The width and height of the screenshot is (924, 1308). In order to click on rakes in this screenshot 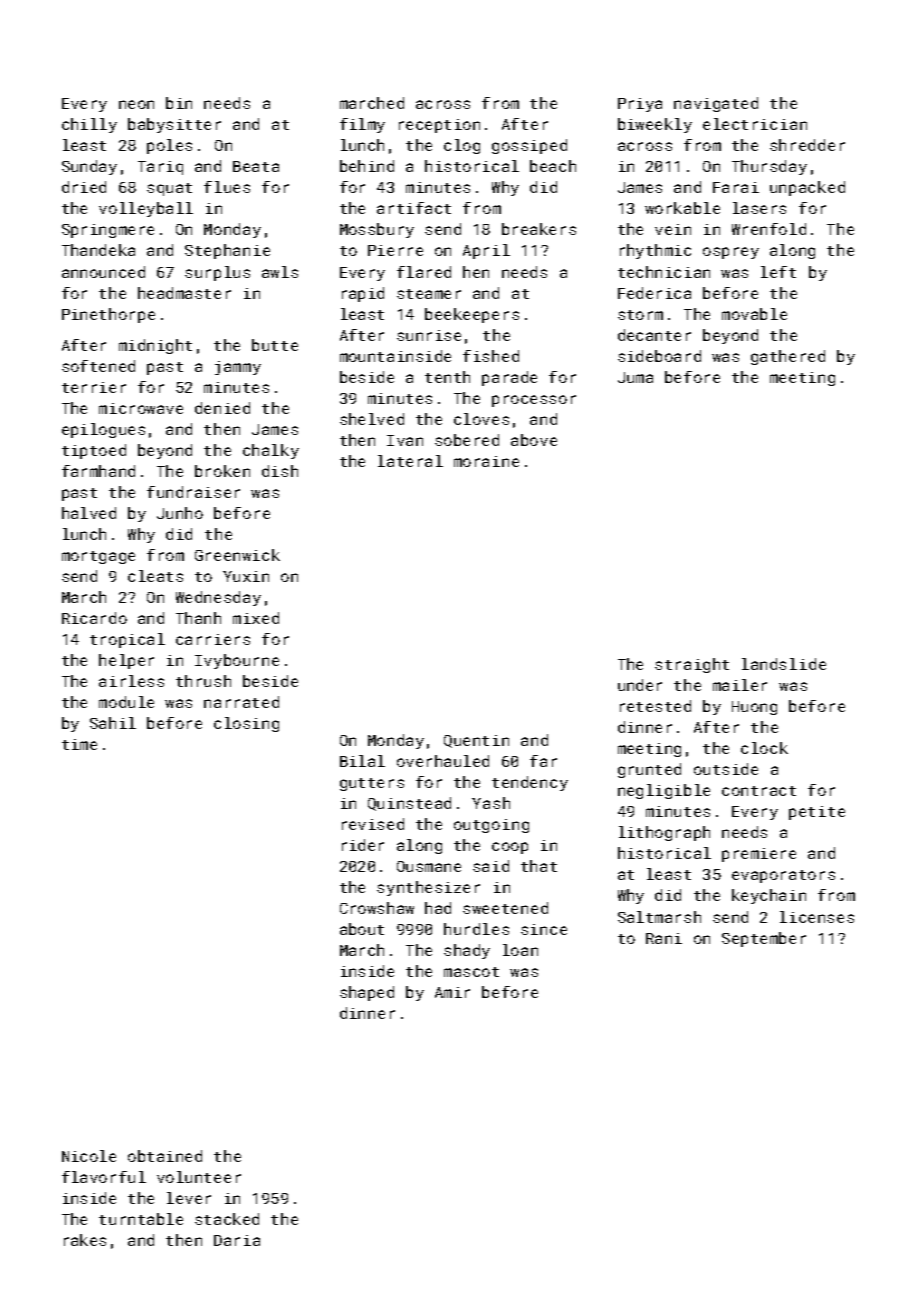, I will do `click(85, 1240)`.
